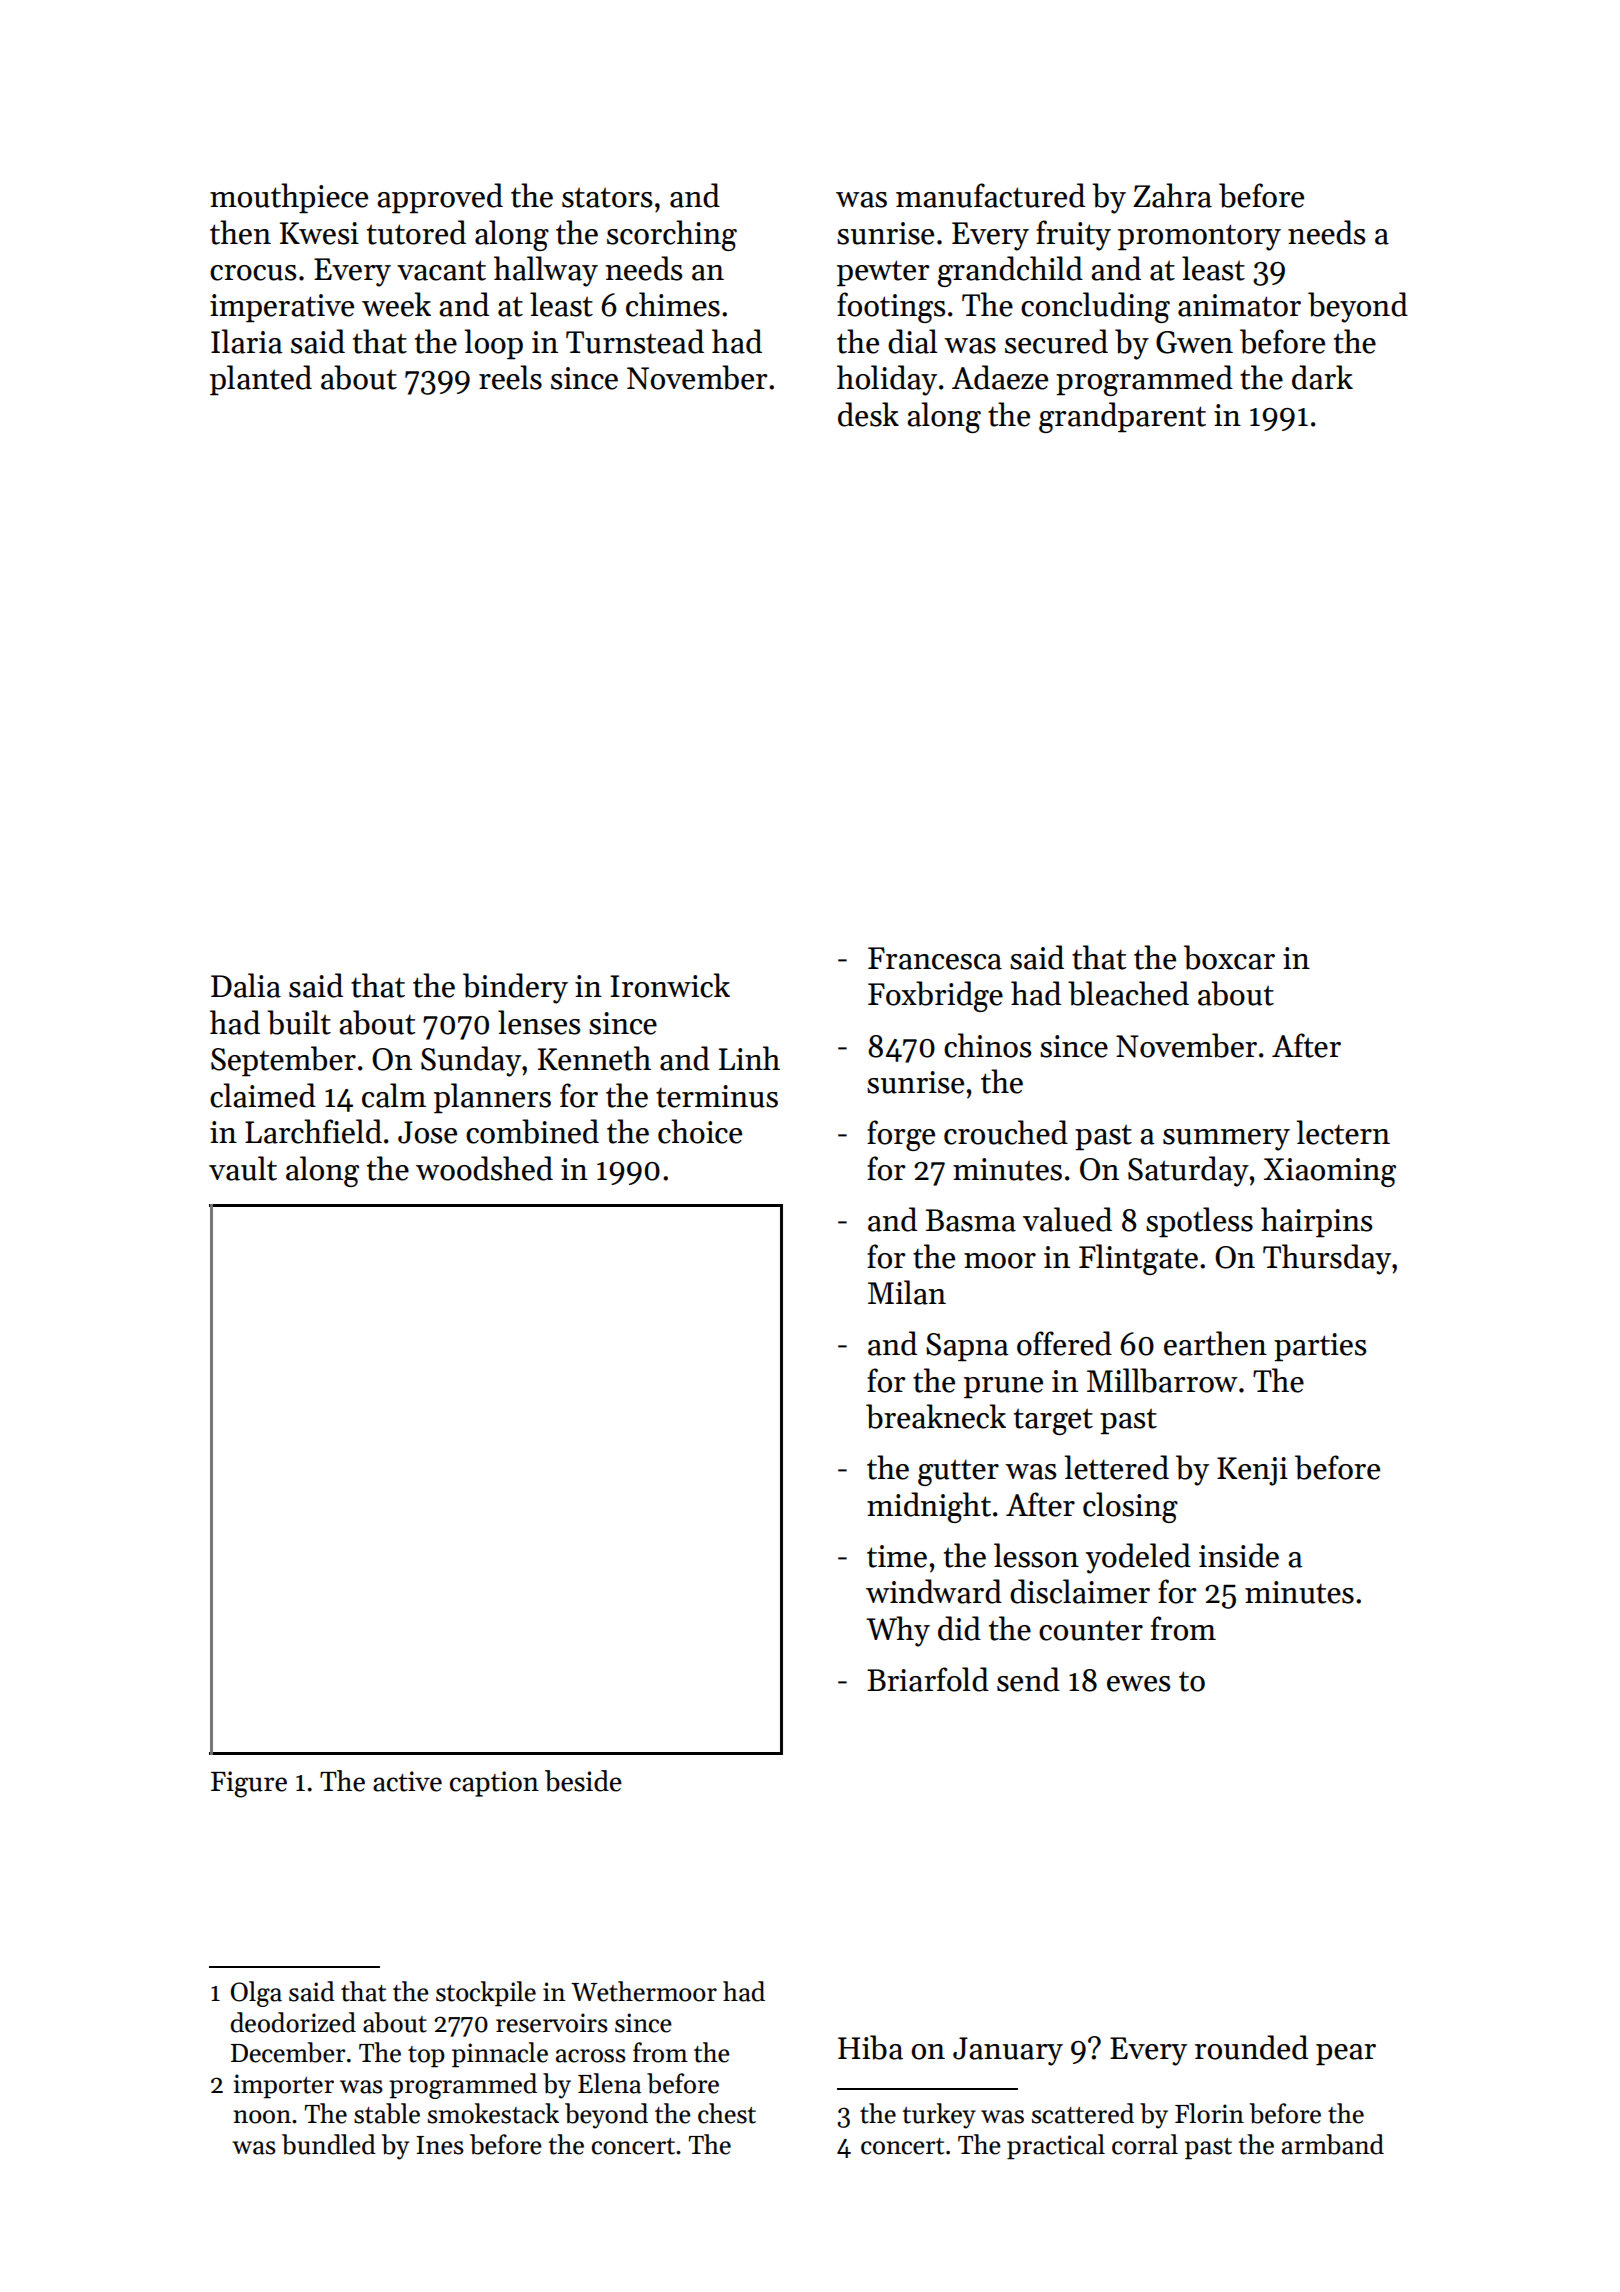  What do you see at coordinates (249, 1784) in the screenshot?
I see `Figure` at bounding box center [249, 1784].
